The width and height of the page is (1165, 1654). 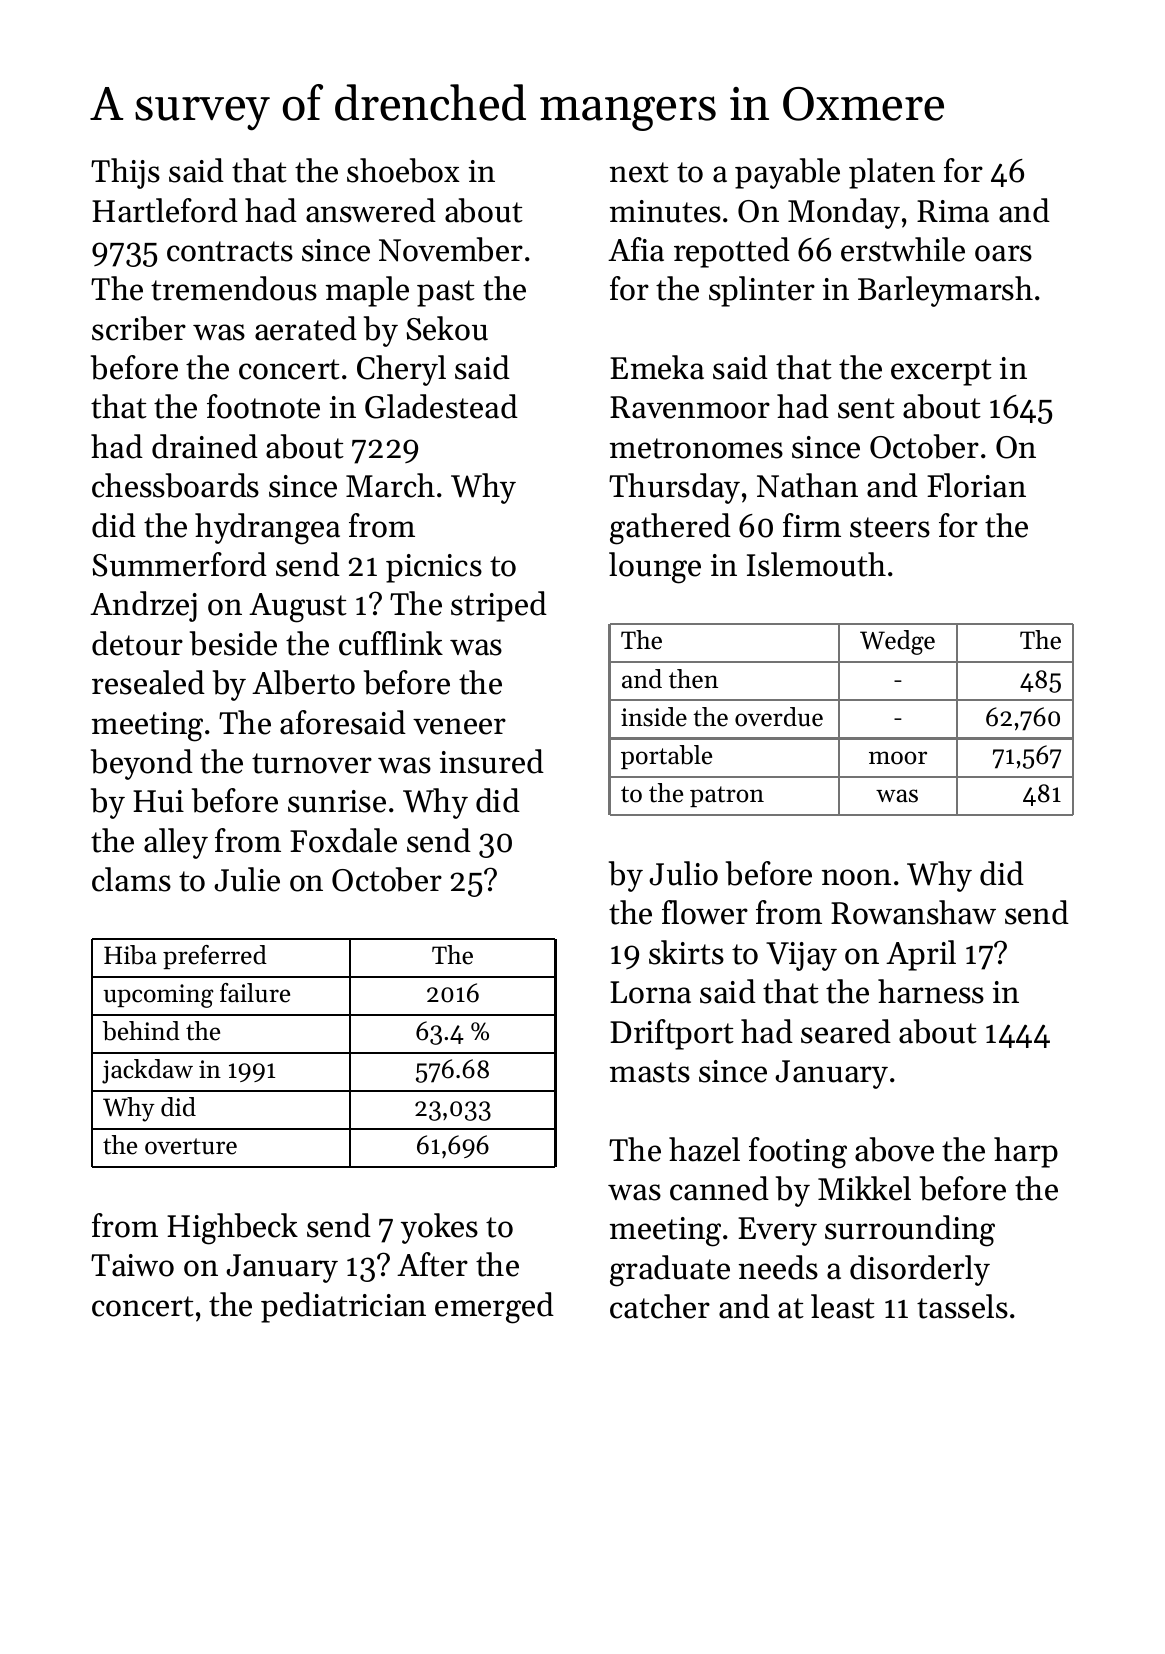 What do you see at coordinates (139, 328) in the page?
I see `scriber` at bounding box center [139, 328].
